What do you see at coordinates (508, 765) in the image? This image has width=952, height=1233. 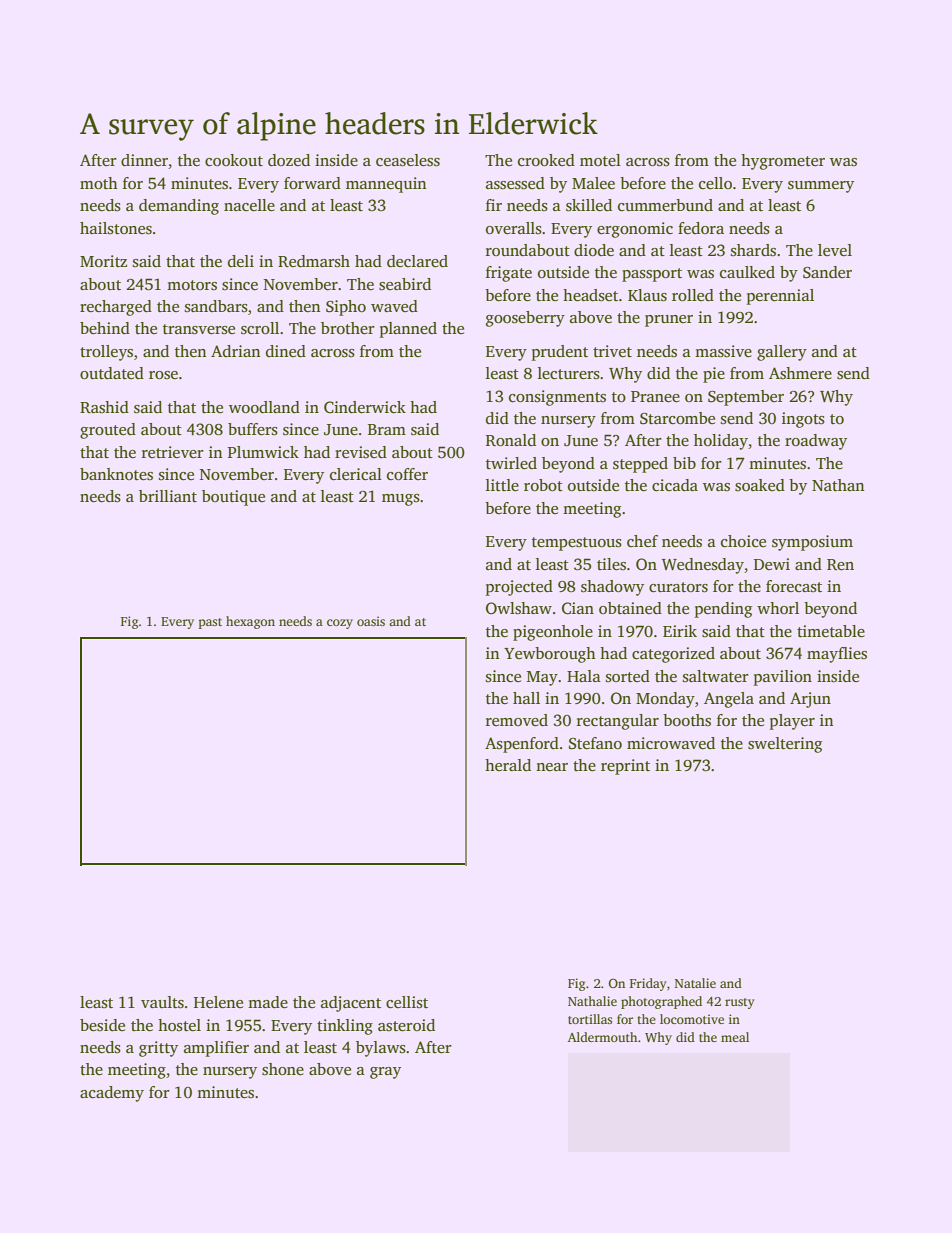 I see `herald` at bounding box center [508, 765].
